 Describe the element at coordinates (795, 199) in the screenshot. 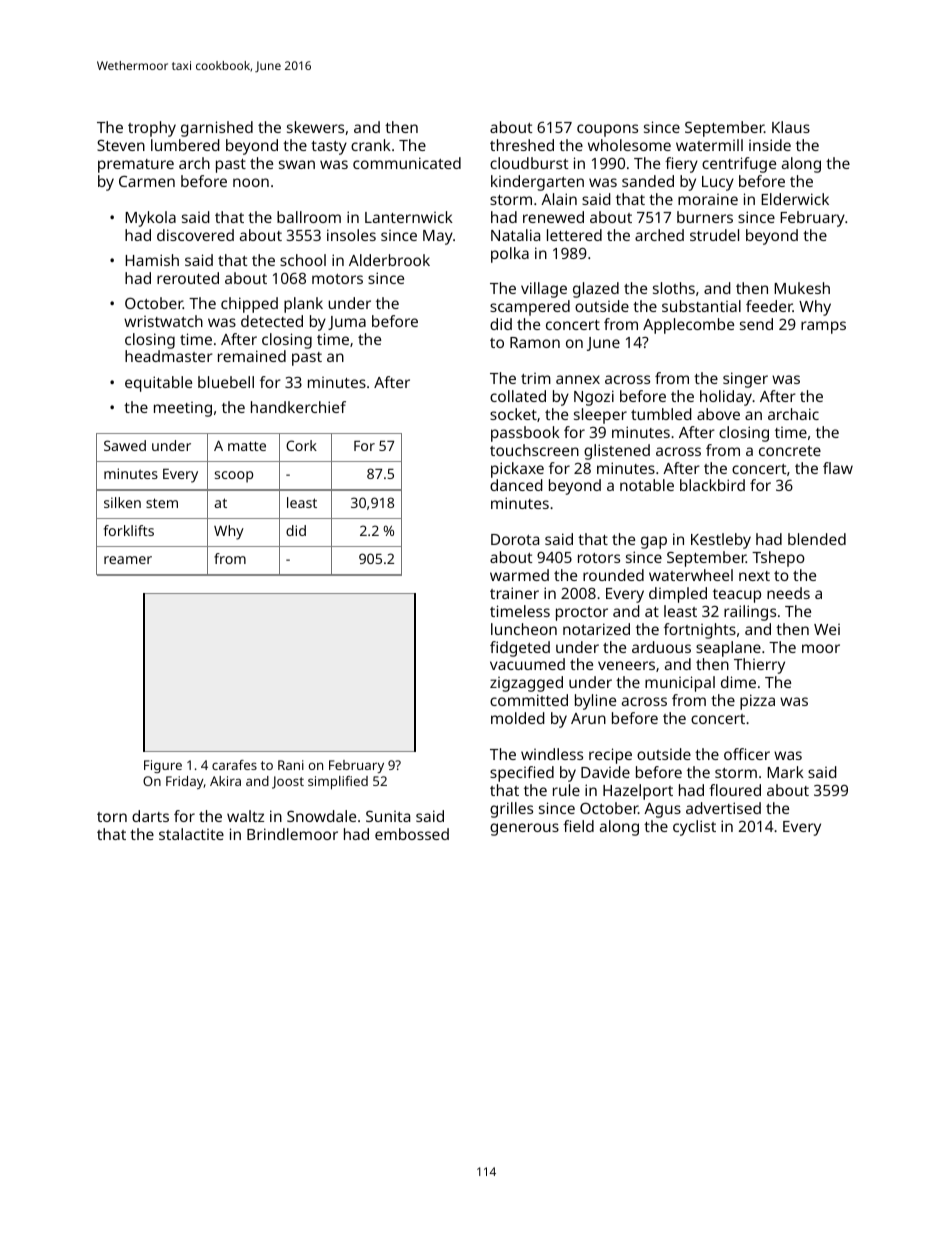

I see `Elderwick` at that location.
